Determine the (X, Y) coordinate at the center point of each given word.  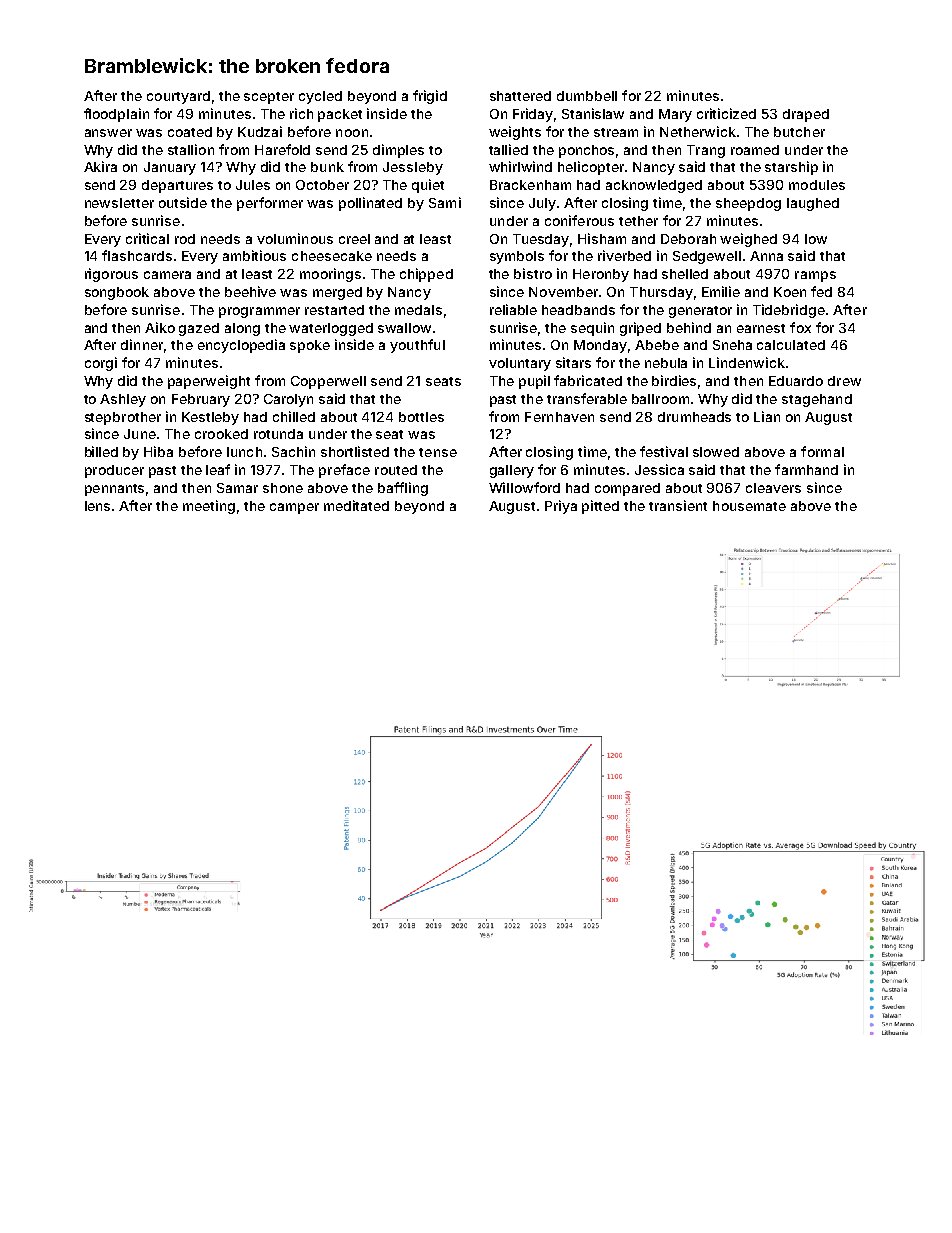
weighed (748, 240)
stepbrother (123, 418)
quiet (428, 186)
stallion (191, 149)
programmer (259, 312)
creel (354, 239)
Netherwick (698, 131)
